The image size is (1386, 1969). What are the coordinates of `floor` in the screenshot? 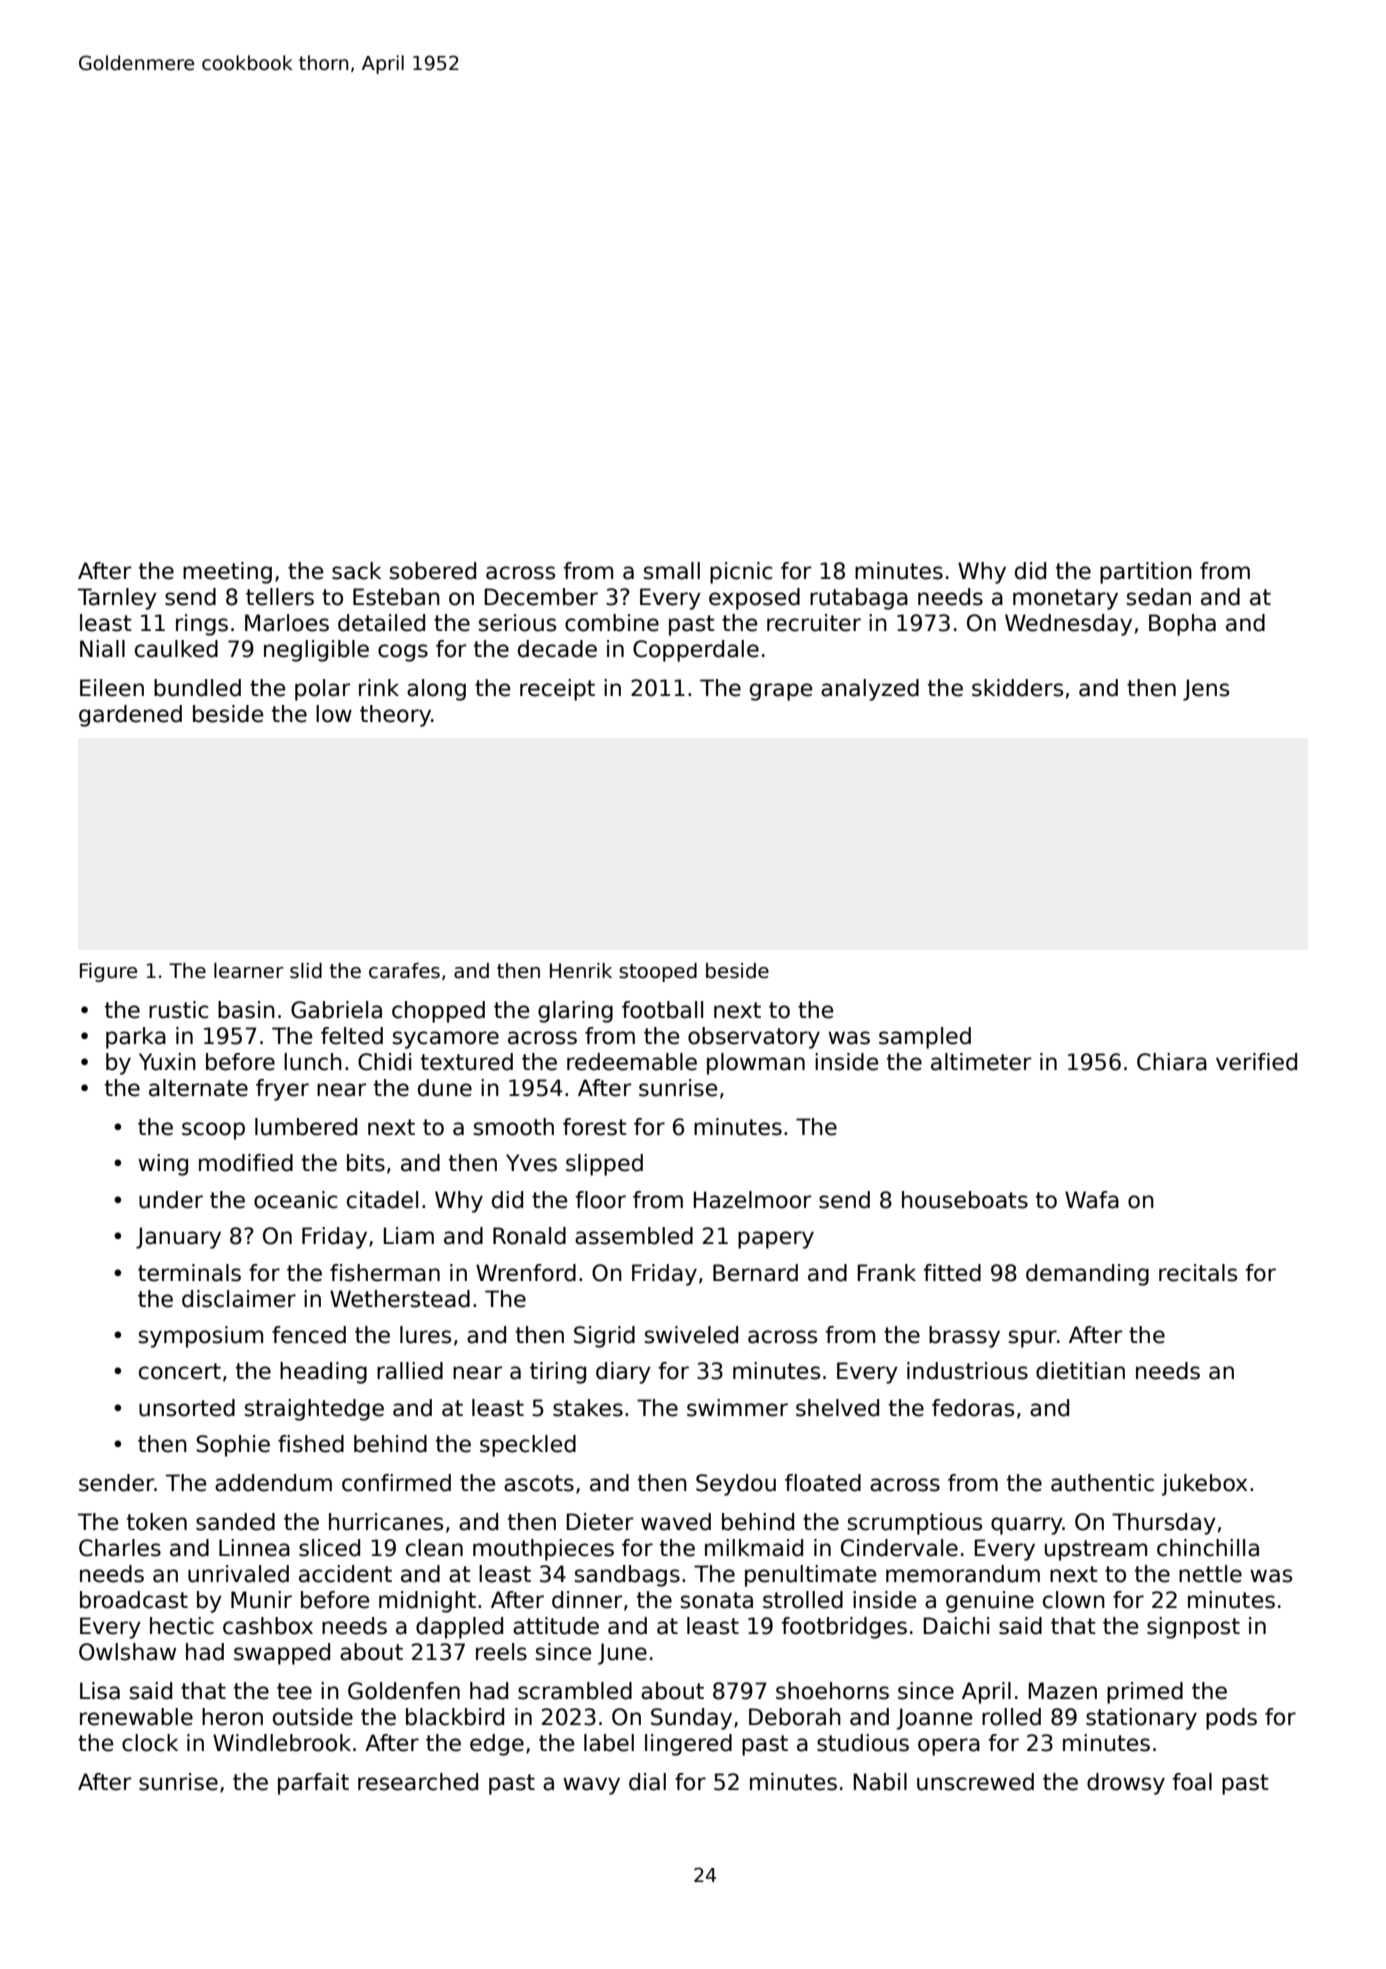 It's located at (600, 1200).
